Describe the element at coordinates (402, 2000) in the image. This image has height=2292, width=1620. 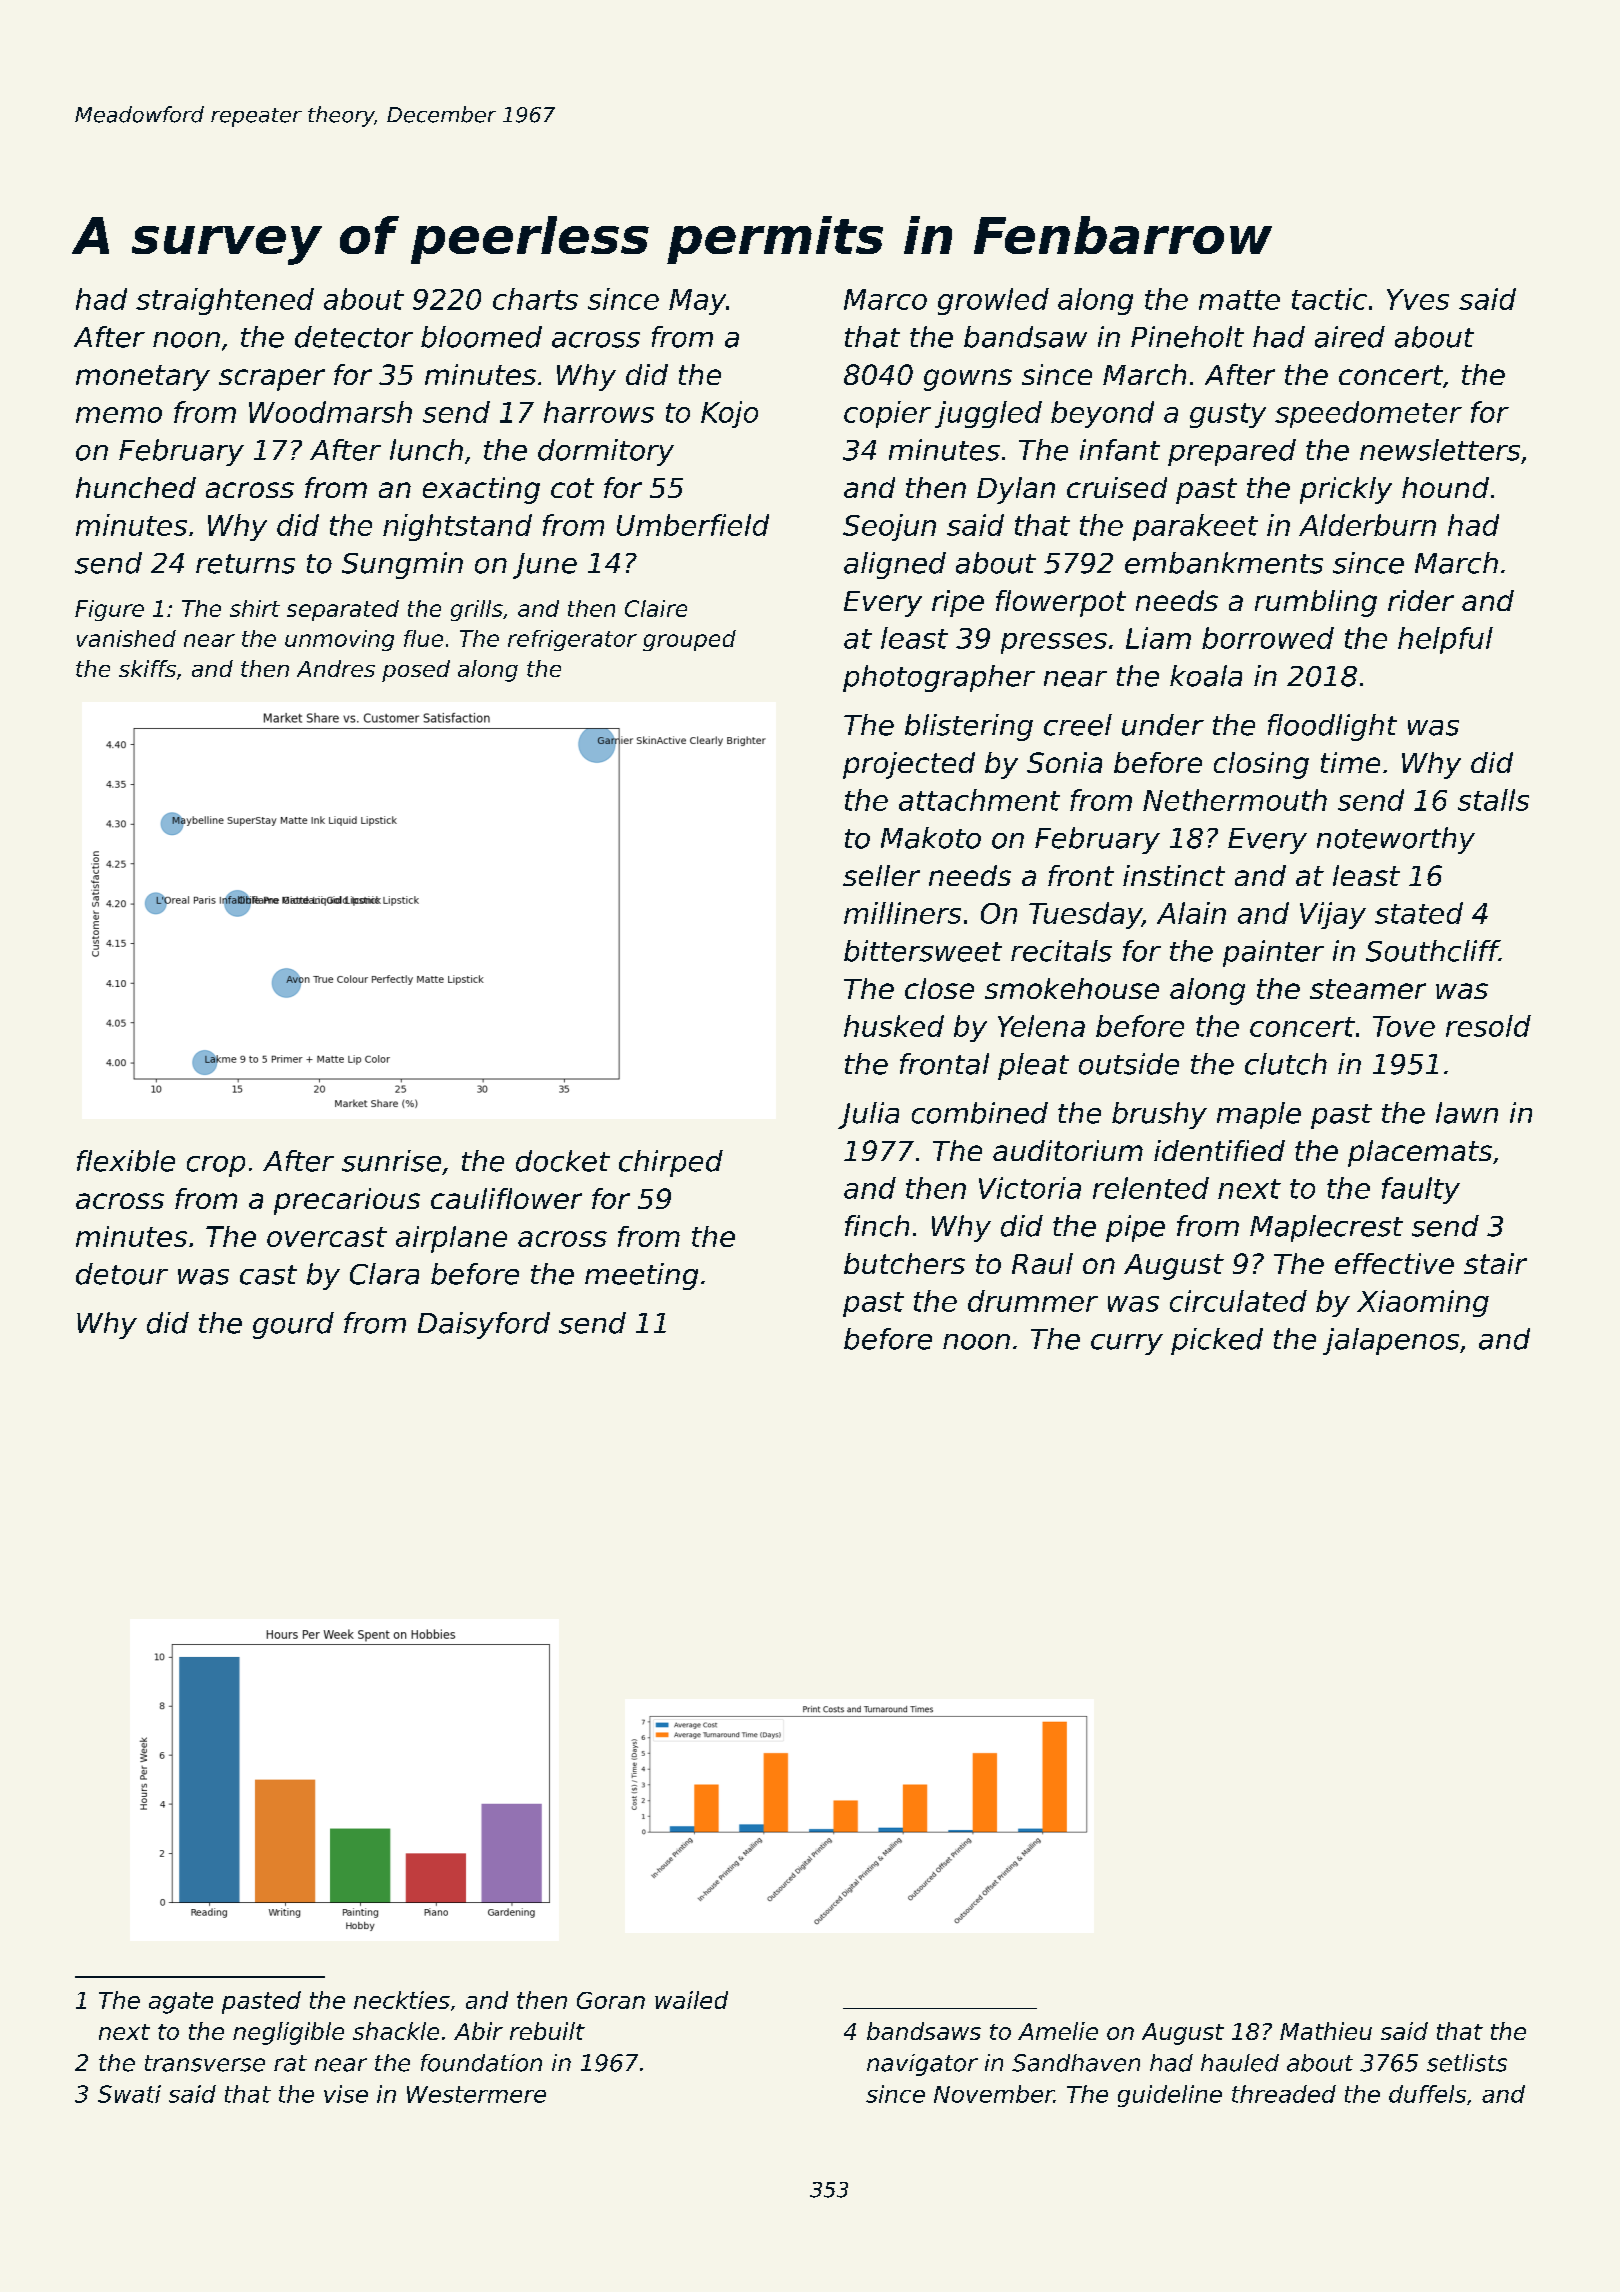
I see `neckties` at that location.
